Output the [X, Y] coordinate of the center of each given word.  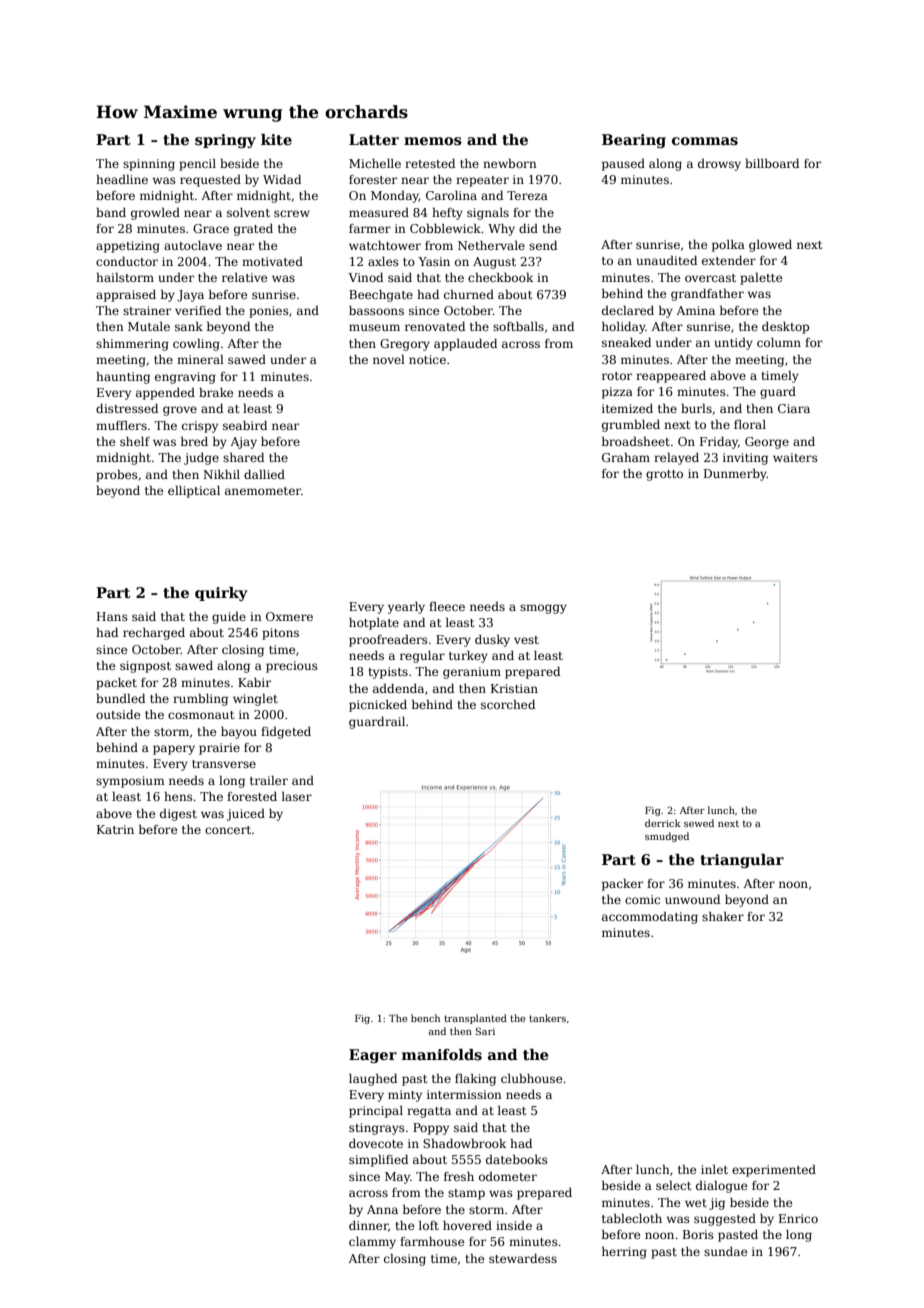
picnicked [378, 706]
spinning [149, 165]
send [543, 245]
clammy [372, 1243]
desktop [785, 328]
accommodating [650, 918]
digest [178, 815]
